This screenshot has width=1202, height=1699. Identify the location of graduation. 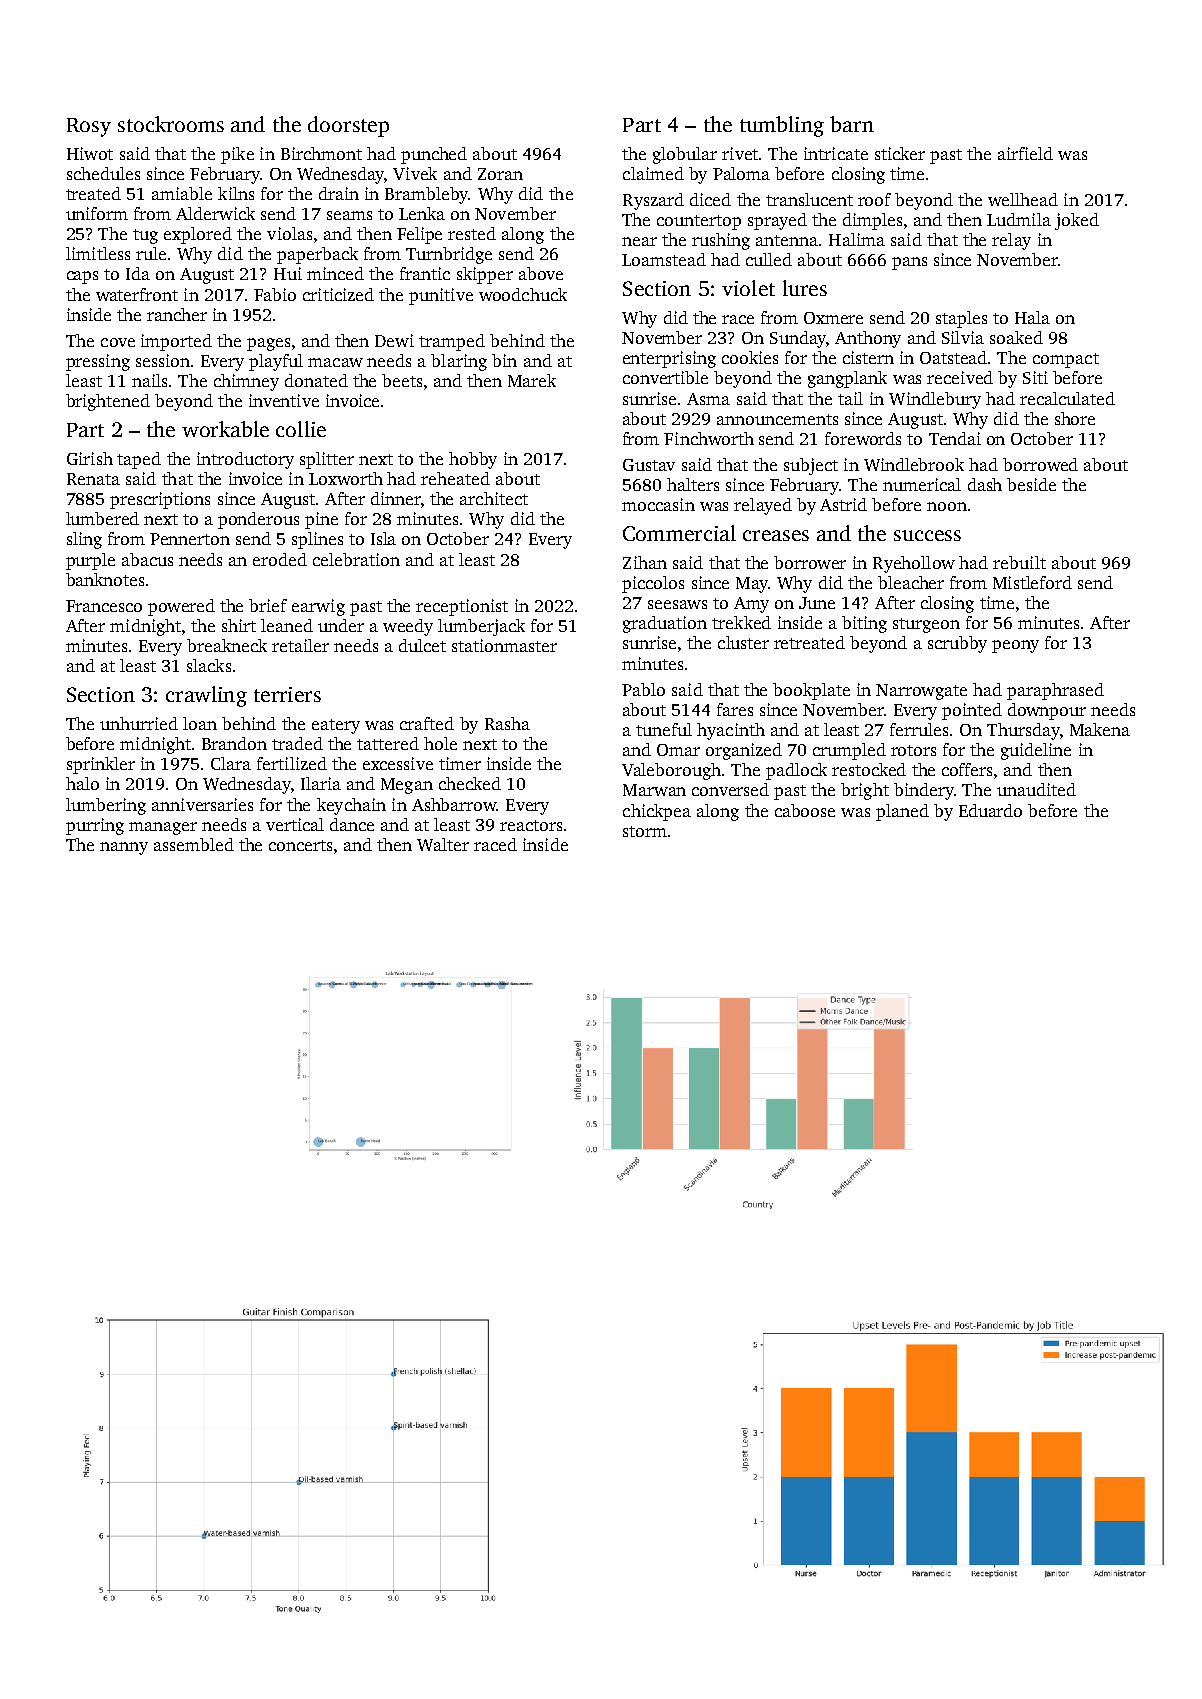
(665, 624).
